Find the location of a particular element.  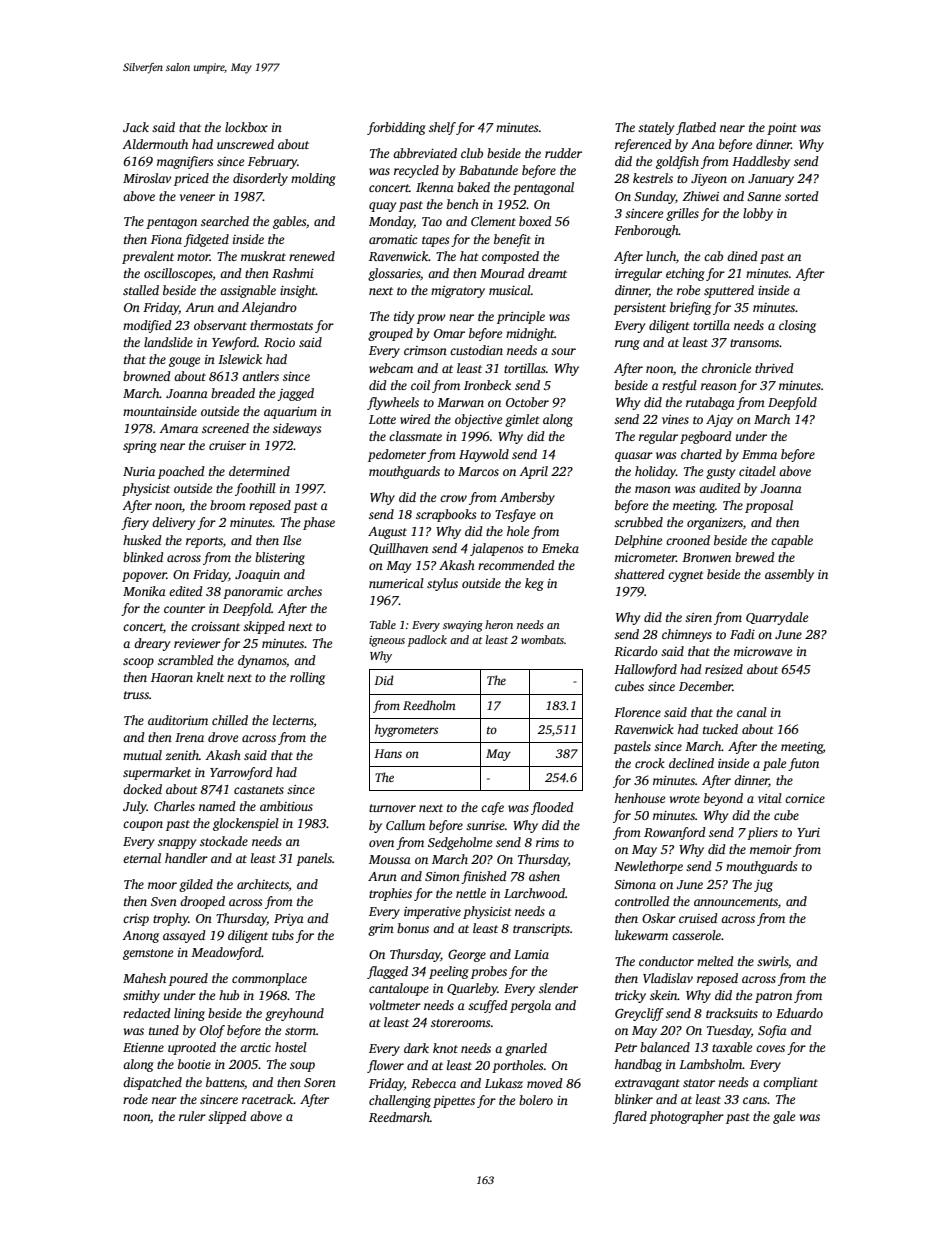

shelf is located at coordinates (442, 128).
